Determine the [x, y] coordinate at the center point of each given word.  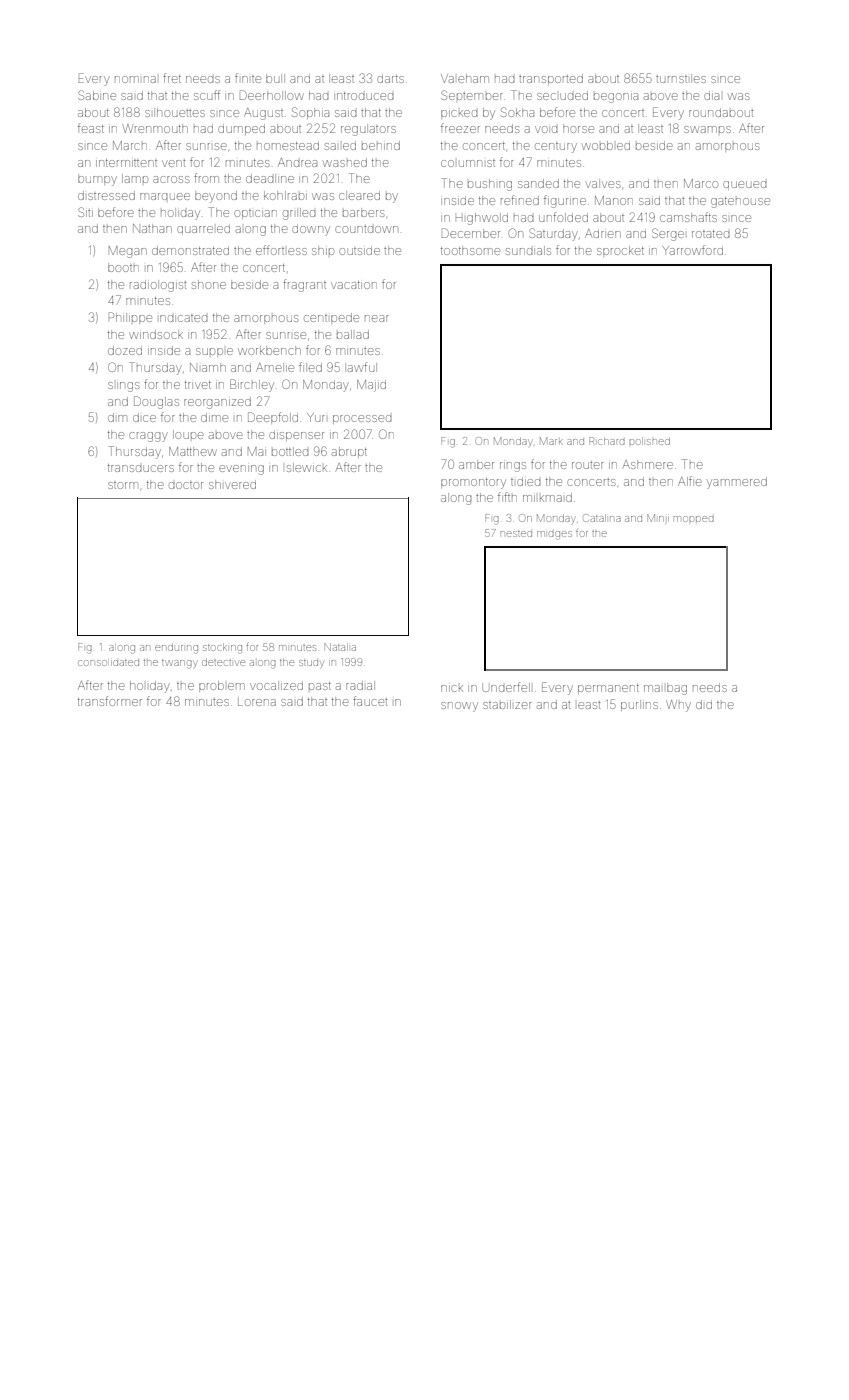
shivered [232, 484]
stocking [222, 648]
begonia [616, 98]
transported [551, 79]
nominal [135, 79]
